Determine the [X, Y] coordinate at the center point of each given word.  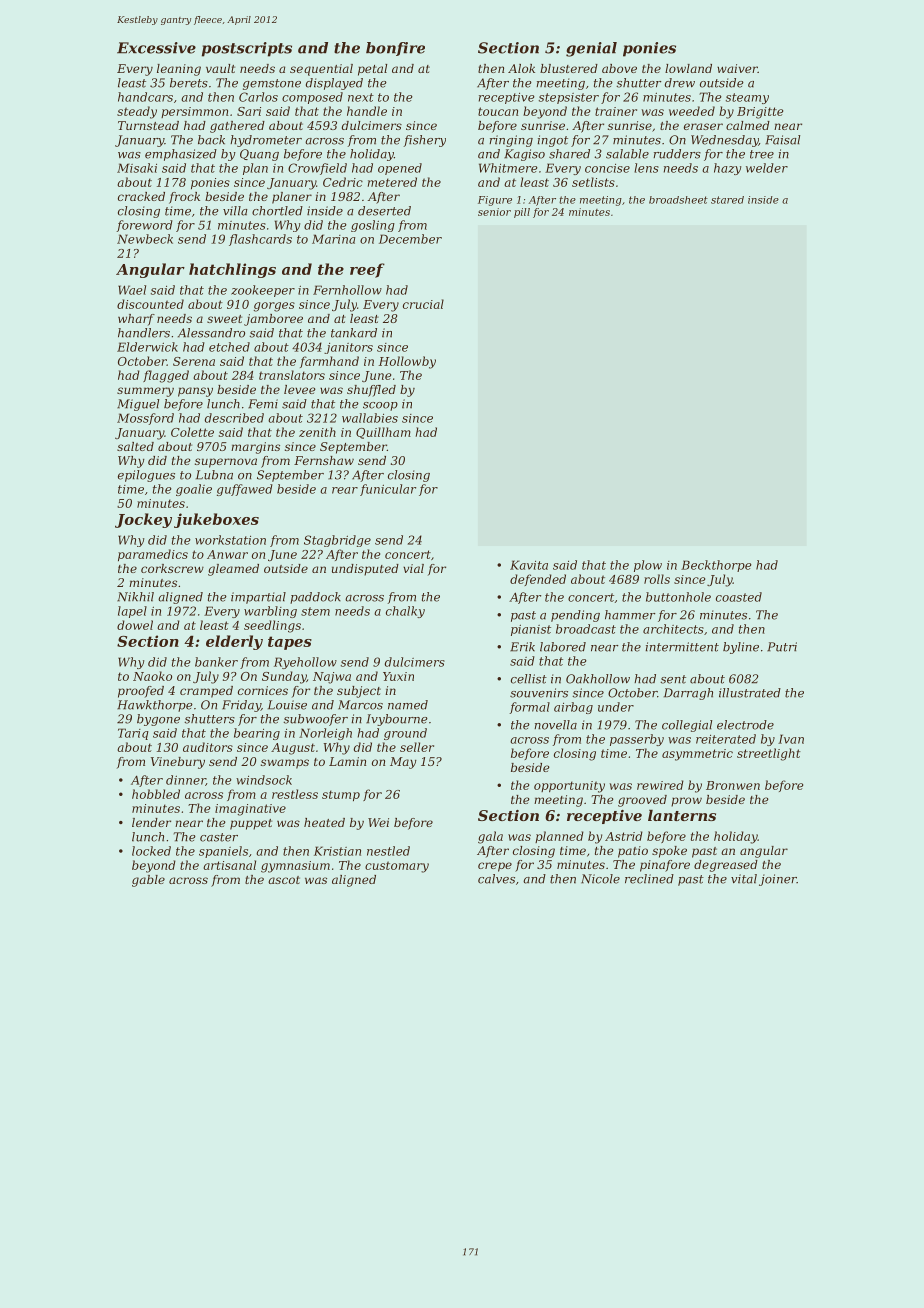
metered [392, 182]
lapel [132, 612]
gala [490, 837]
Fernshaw [324, 460]
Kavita [529, 565]
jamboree [273, 320]
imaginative [250, 810]
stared [727, 200]
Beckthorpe [716, 566]
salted [135, 446]
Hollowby [407, 362]
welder [767, 168]
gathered [237, 127]
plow [648, 566]
